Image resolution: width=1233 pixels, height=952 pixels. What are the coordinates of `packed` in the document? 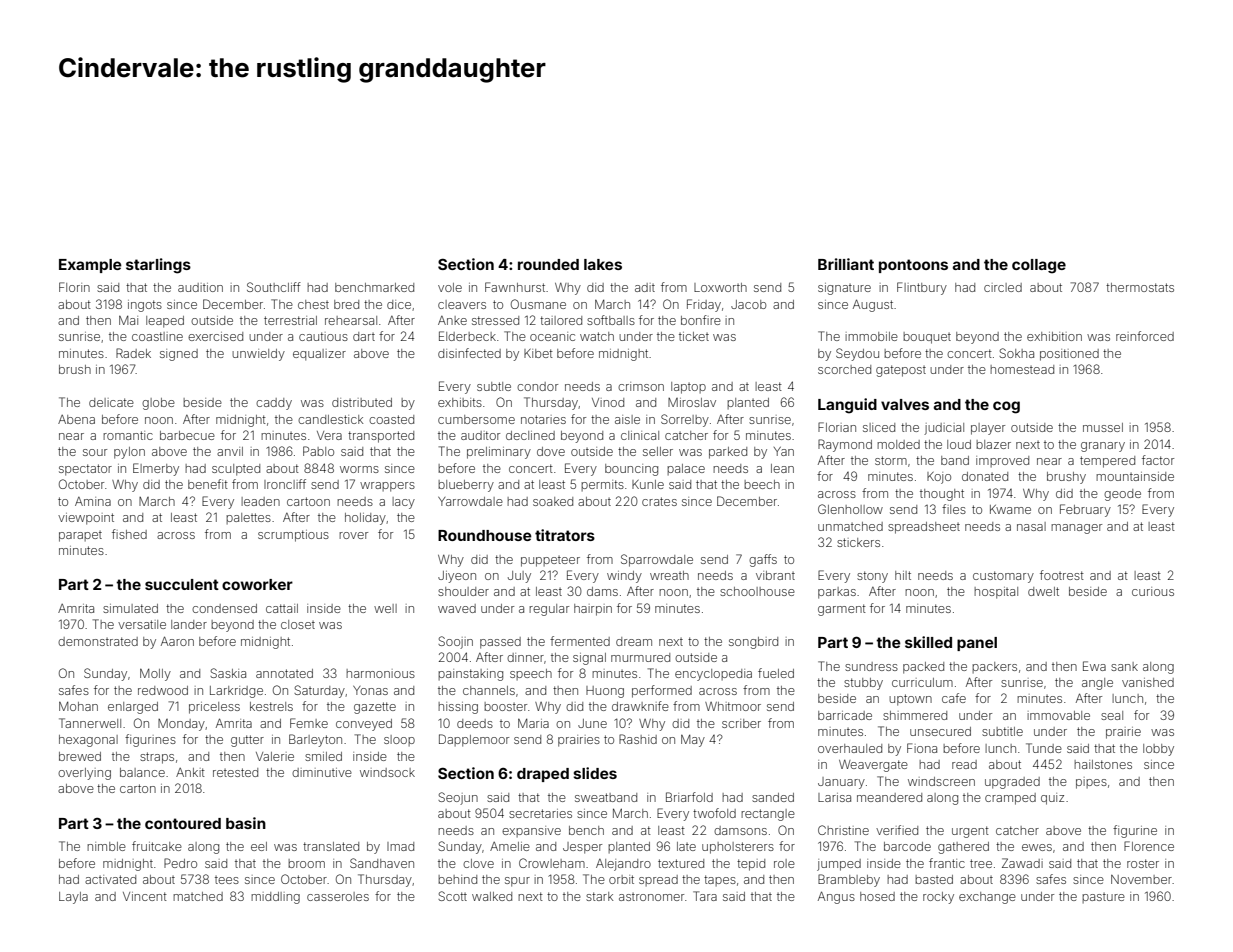 It's located at (923, 668).
